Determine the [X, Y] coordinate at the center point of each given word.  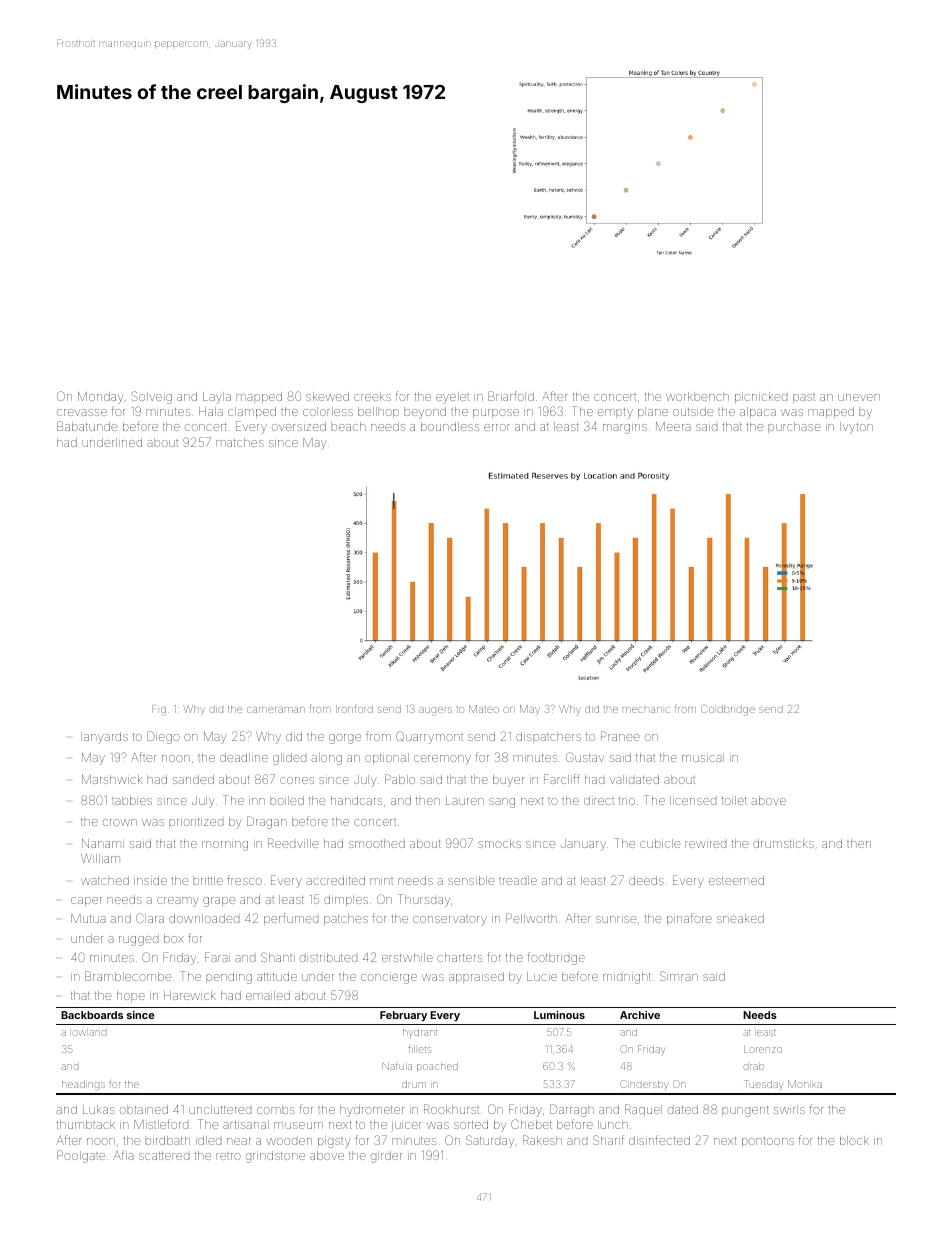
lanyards [104, 738]
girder [386, 1157]
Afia [123, 1155]
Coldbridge [728, 710]
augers [435, 711]
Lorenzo [763, 1049]
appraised [476, 977]
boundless [450, 426]
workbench [697, 396]
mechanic [646, 710]
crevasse [82, 412]
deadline [244, 757]
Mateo [484, 709]
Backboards [92, 1015]
